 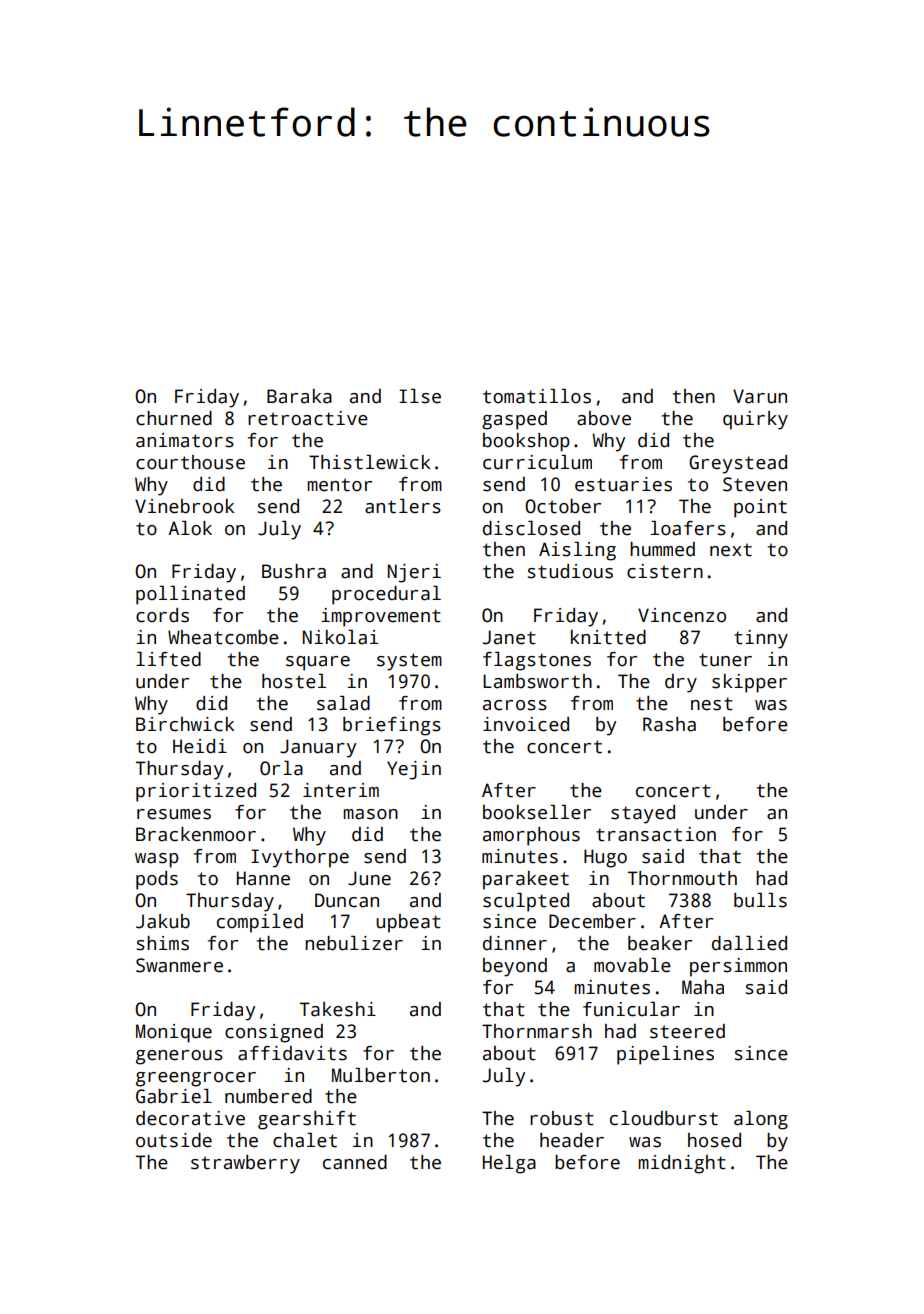 I want to click on beaker, so click(x=660, y=943).
